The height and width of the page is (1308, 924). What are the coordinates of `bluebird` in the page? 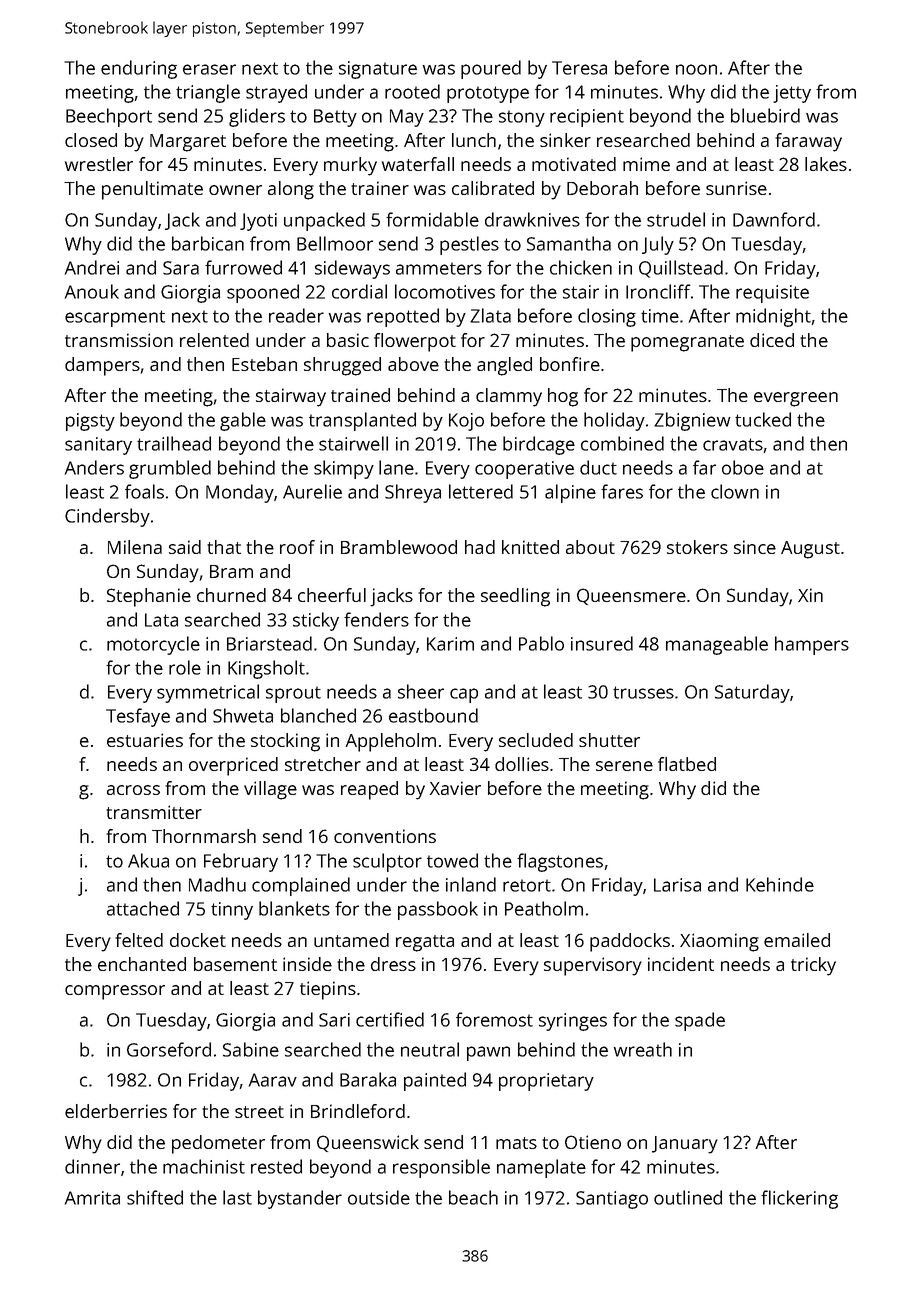 It's located at (765, 115).
